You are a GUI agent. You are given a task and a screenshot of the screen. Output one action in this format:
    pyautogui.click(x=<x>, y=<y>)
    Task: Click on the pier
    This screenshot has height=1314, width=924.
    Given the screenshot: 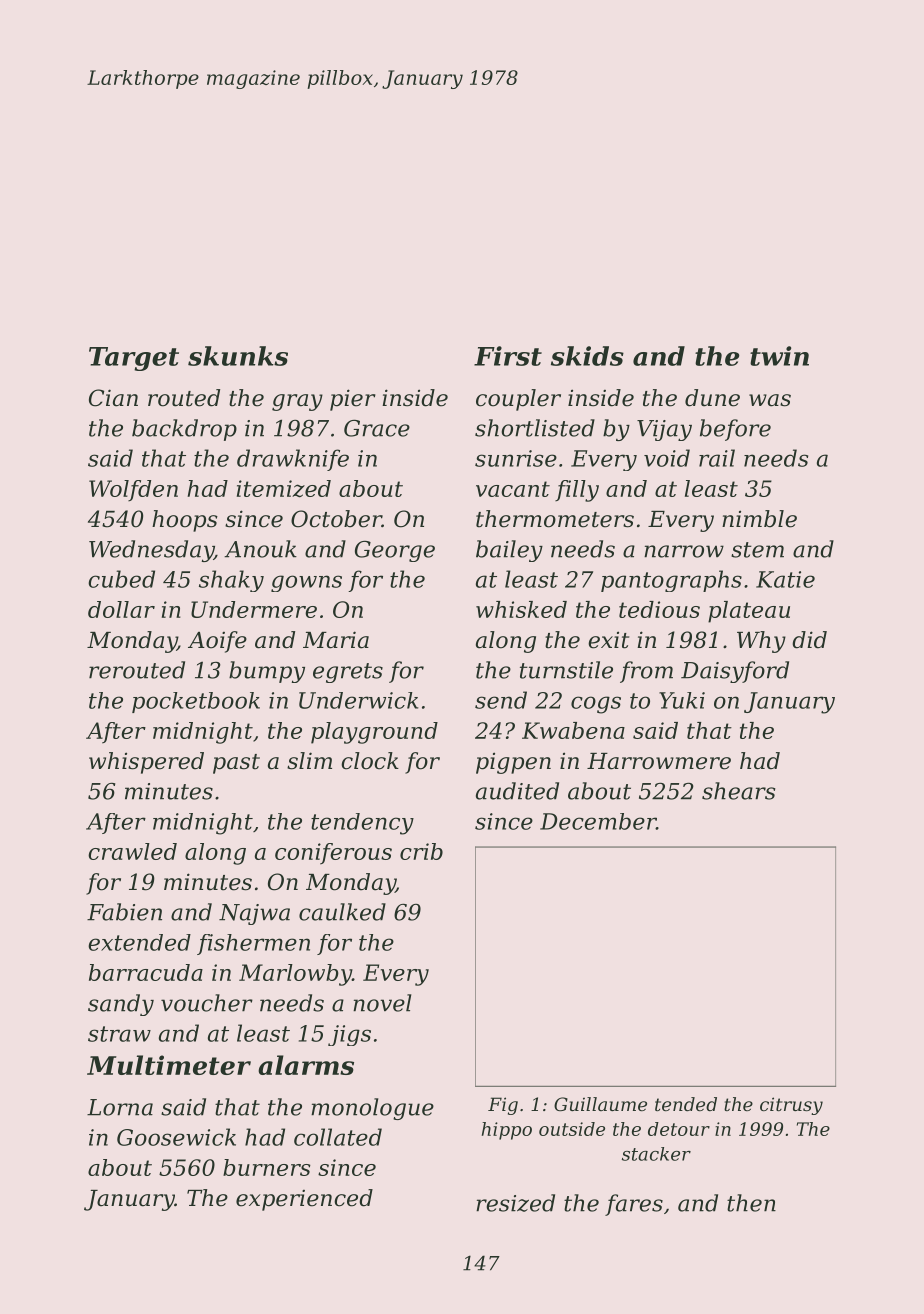 What is the action you would take?
    pyautogui.click(x=353, y=400)
